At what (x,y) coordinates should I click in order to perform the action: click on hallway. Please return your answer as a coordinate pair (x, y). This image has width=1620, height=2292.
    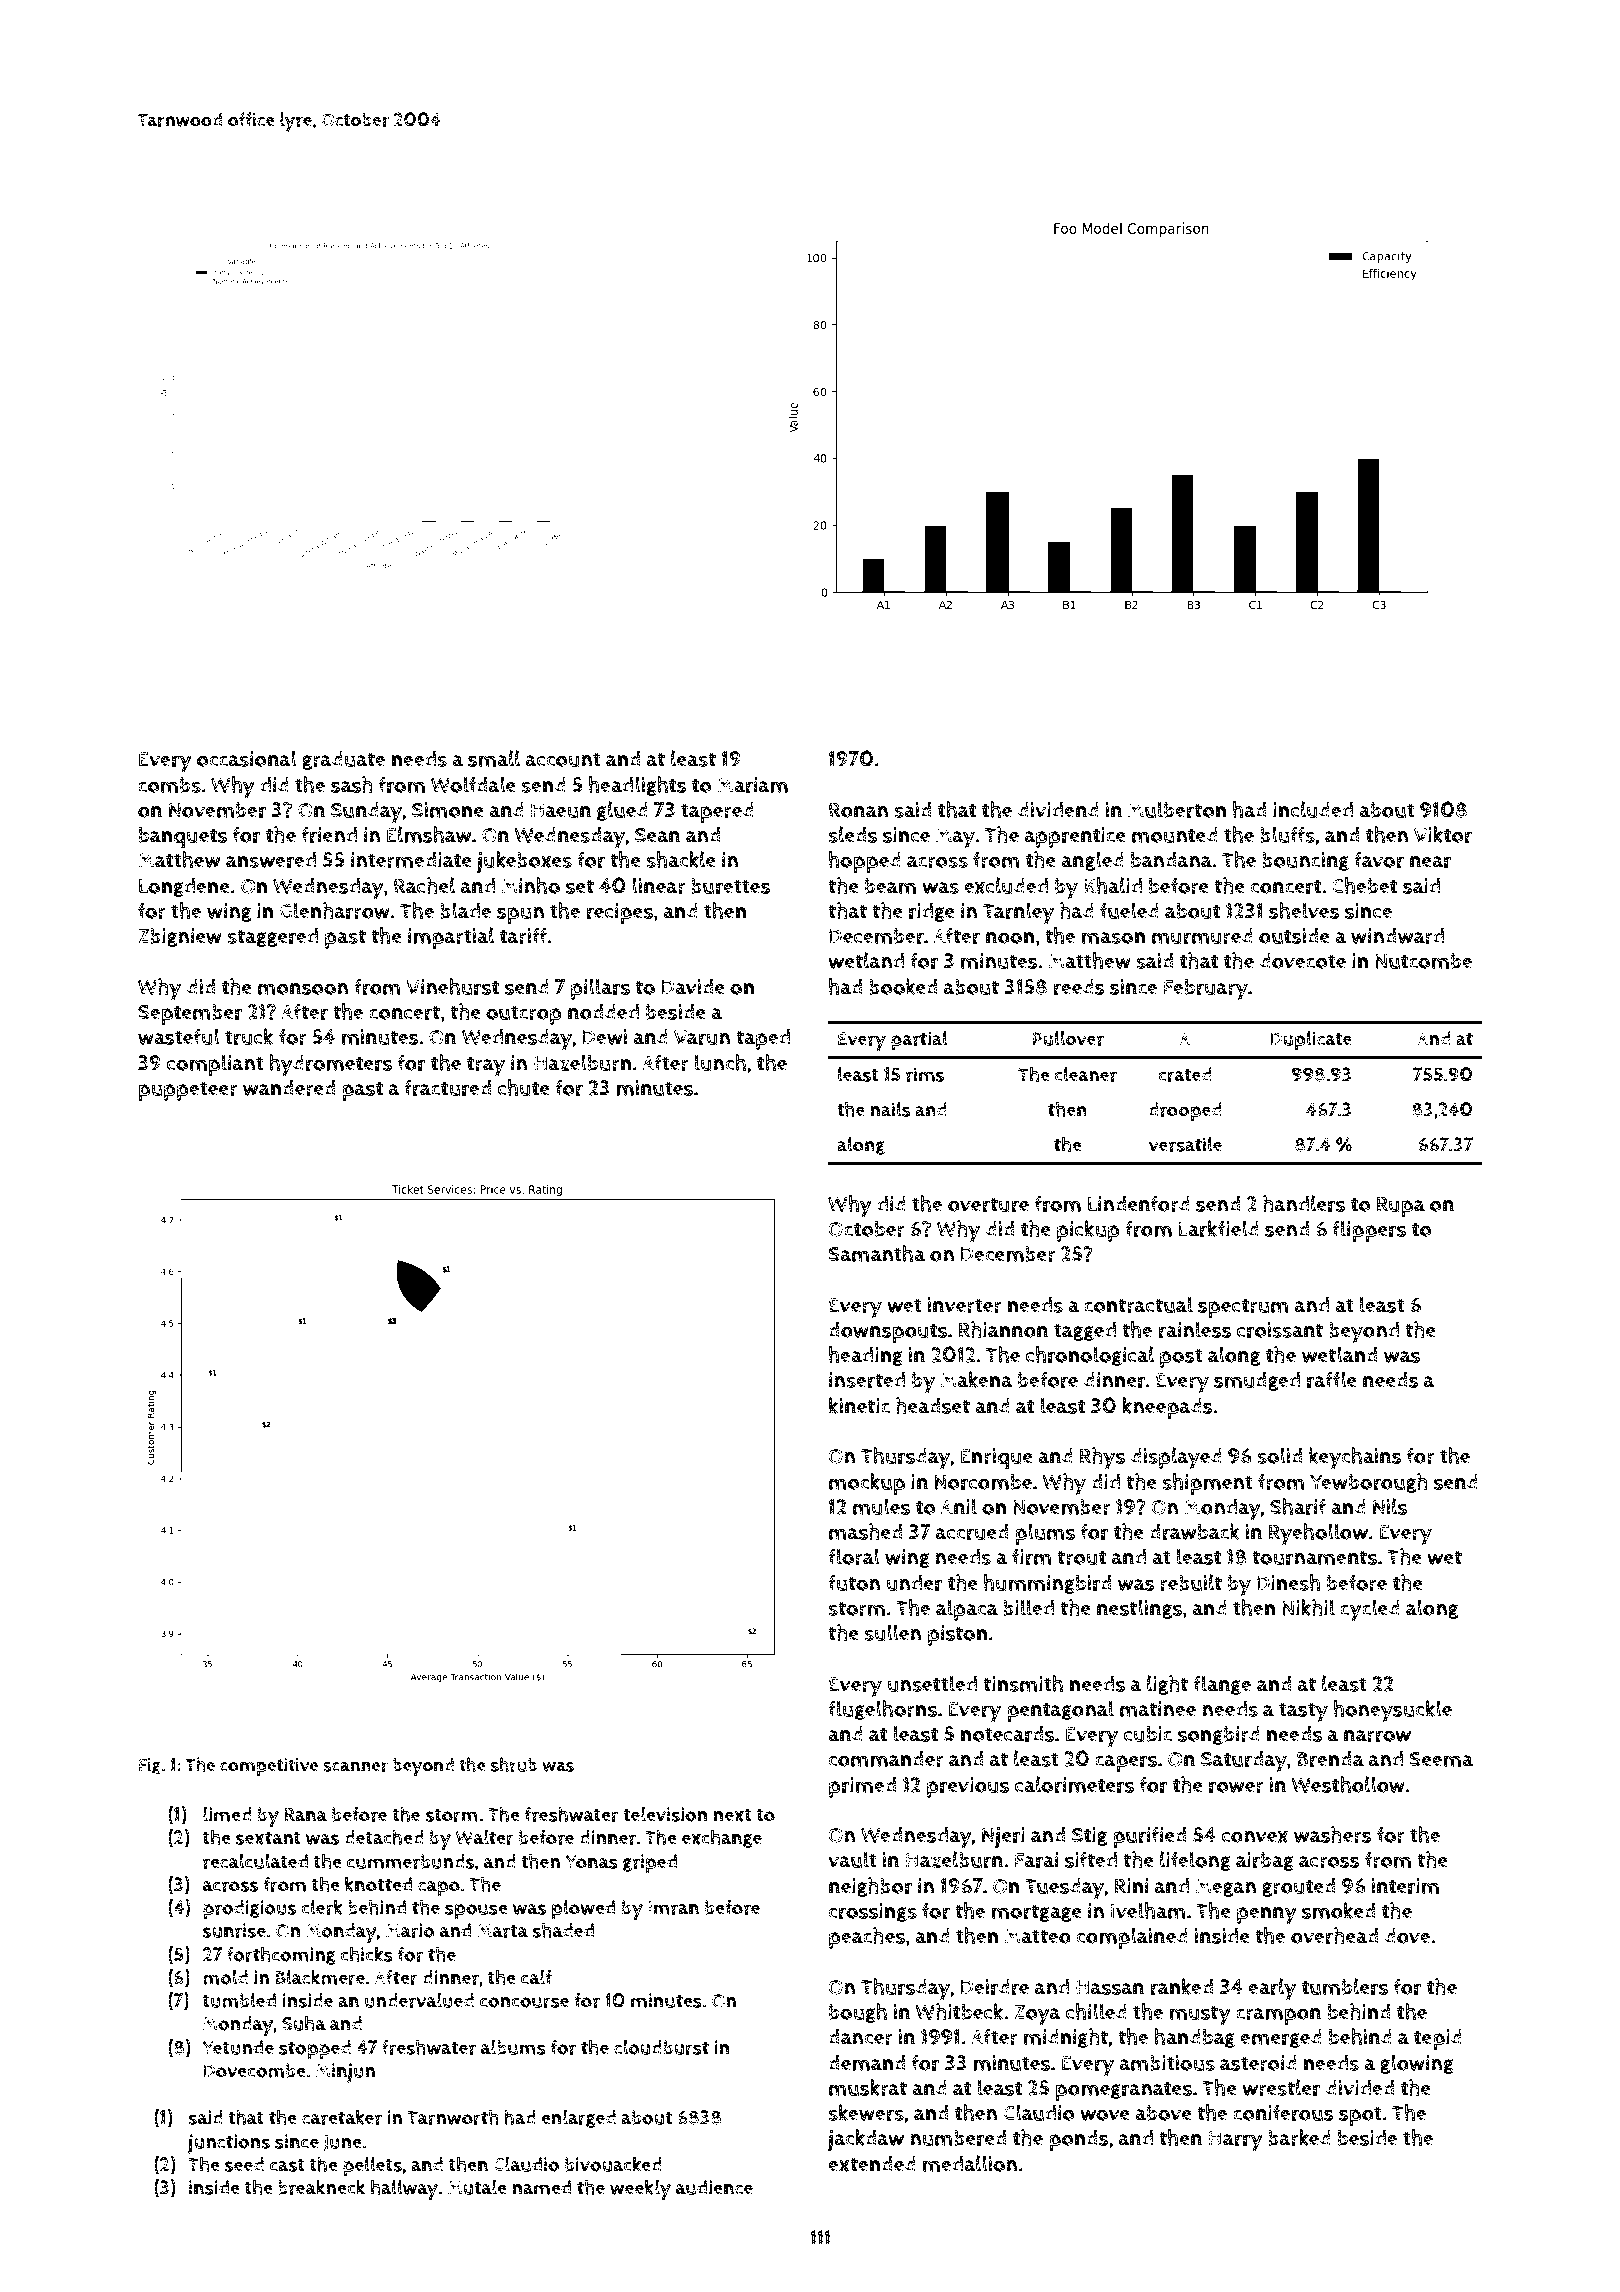
    Looking at the image, I should click on (404, 2189).
